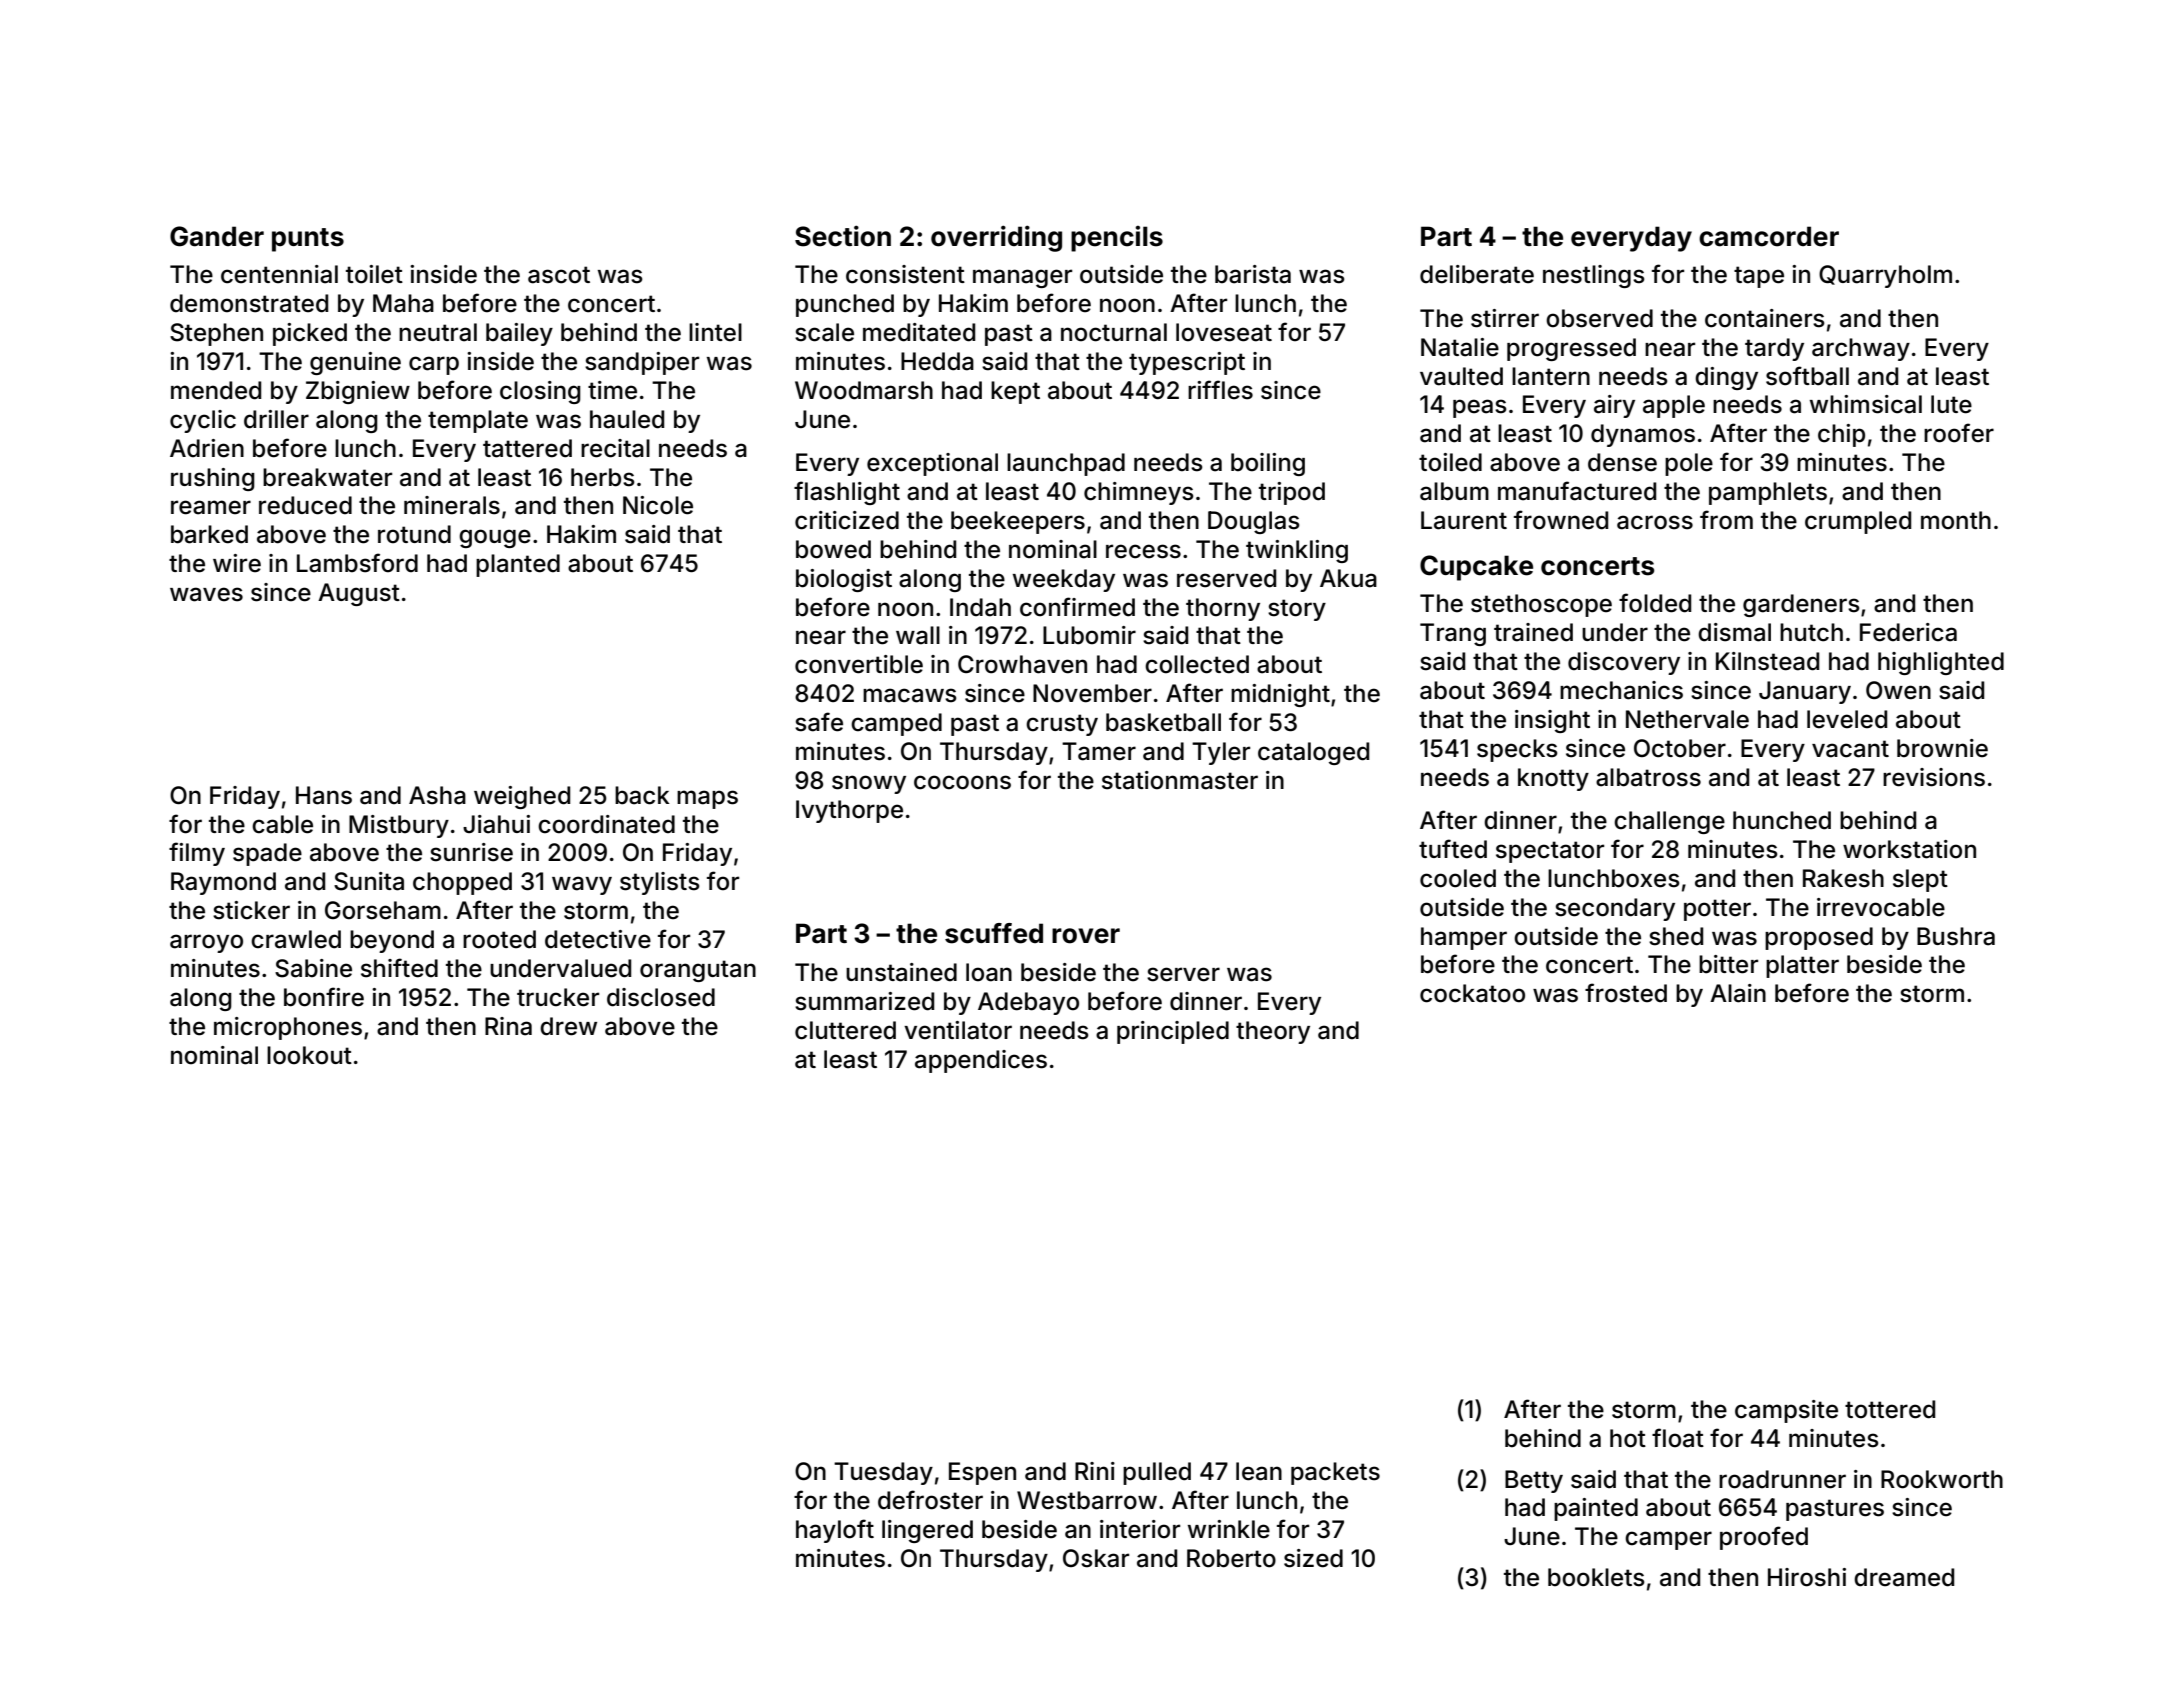 The image size is (2178, 1683). I want to click on appendices, so click(981, 1061).
